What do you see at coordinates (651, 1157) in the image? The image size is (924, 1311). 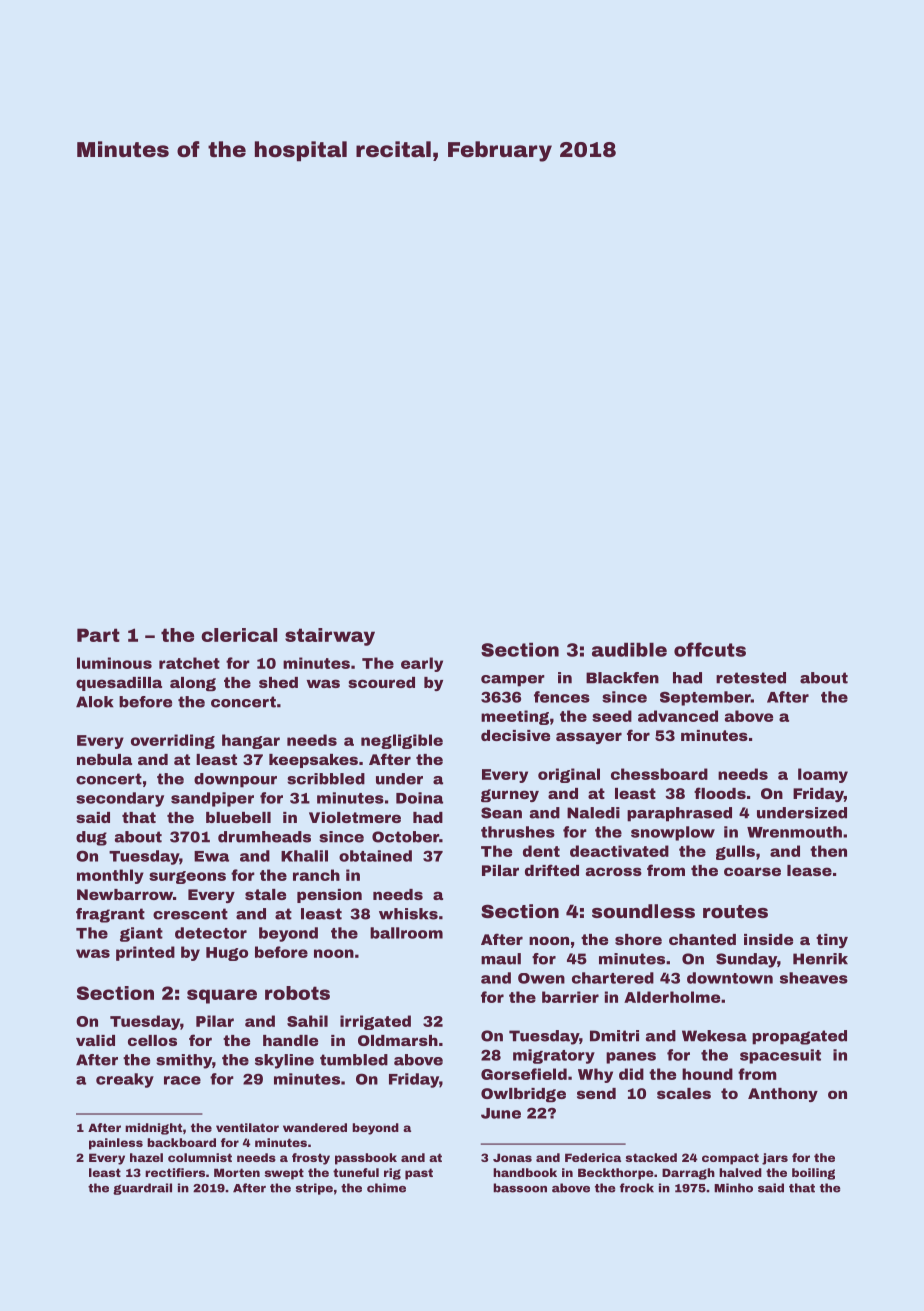 I see `stacked` at bounding box center [651, 1157].
